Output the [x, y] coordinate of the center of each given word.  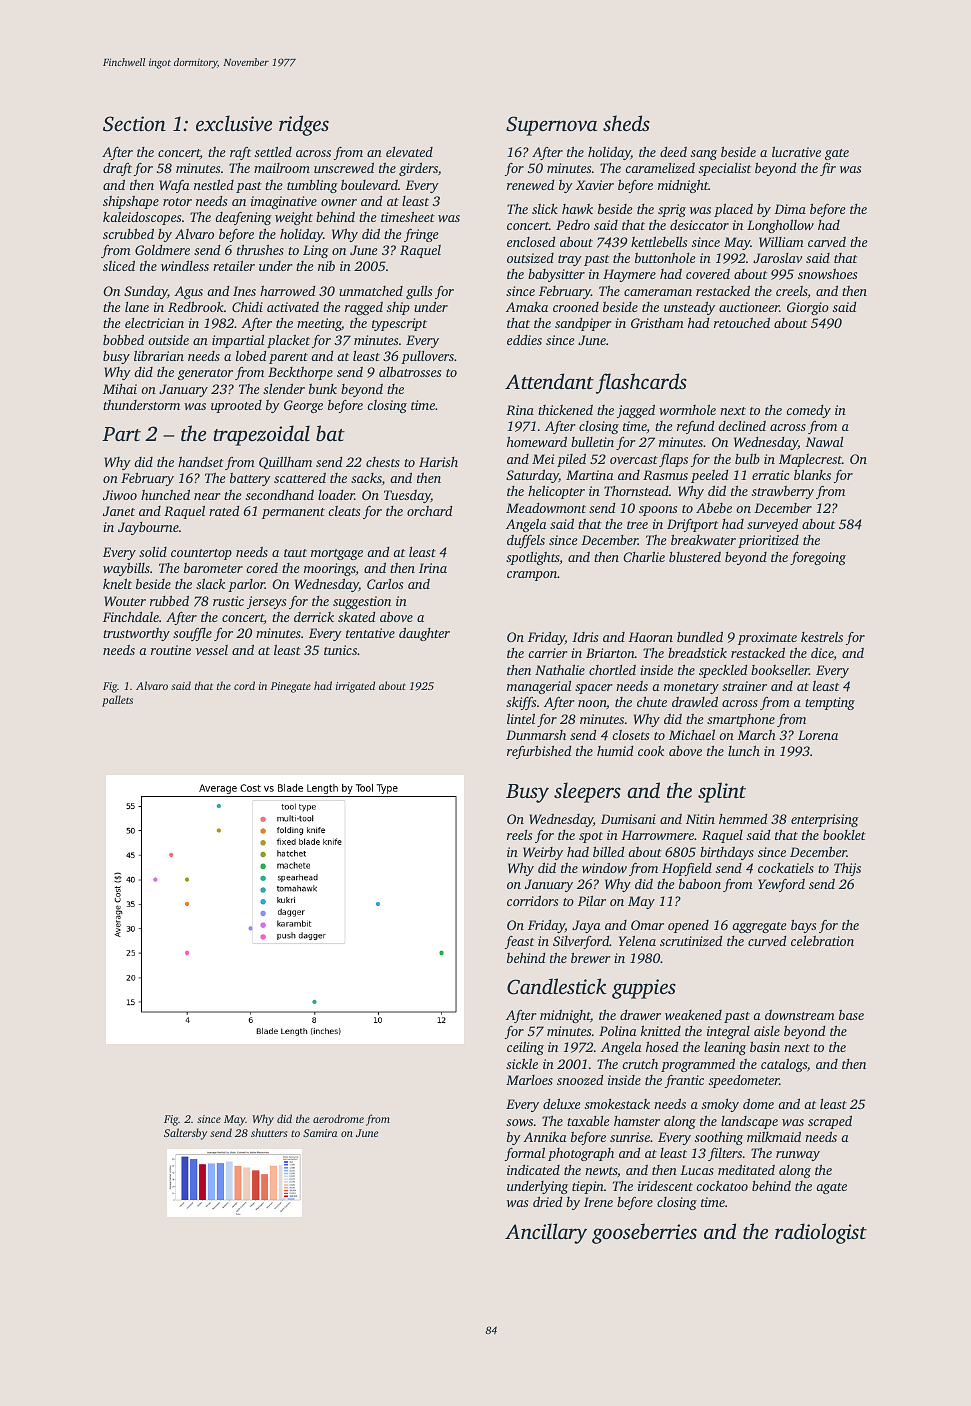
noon [592, 704]
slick [545, 209]
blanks [812, 474]
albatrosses [410, 371]
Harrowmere [657, 835]
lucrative [796, 151]
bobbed [123, 339]
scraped [830, 1122]
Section [134, 124]
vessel [212, 650]
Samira [320, 1133]
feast [519, 942]
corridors [532, 900]
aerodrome [338, 1118]
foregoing [818, 558]
